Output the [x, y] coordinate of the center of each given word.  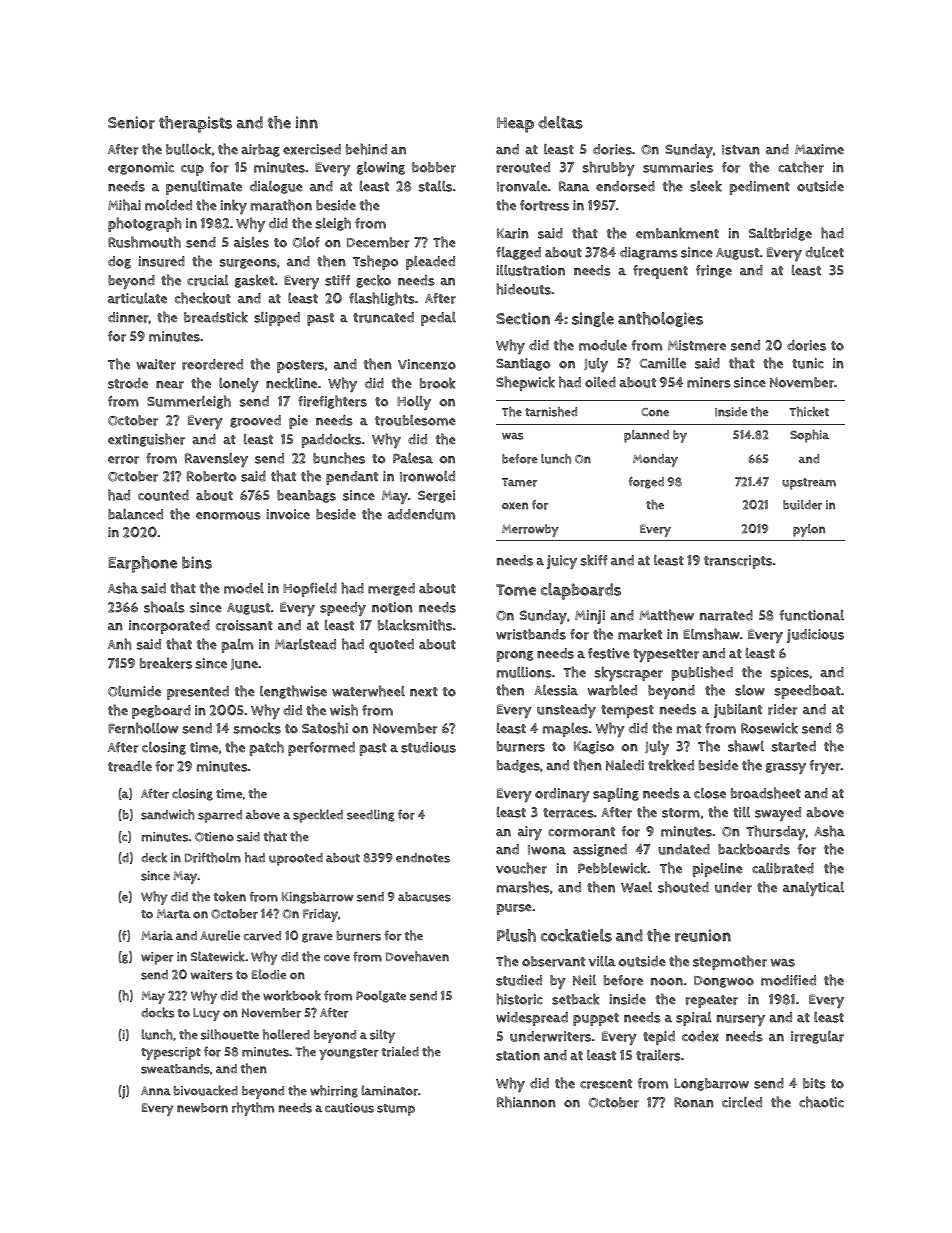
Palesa [413, 458]
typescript [171, 1053]
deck [154, 857]
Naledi [625, 765]
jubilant [738, 711]
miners [709, 382]
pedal [438, 319]
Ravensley [216, 460]
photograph [145, 224]
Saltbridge [780, 234]
